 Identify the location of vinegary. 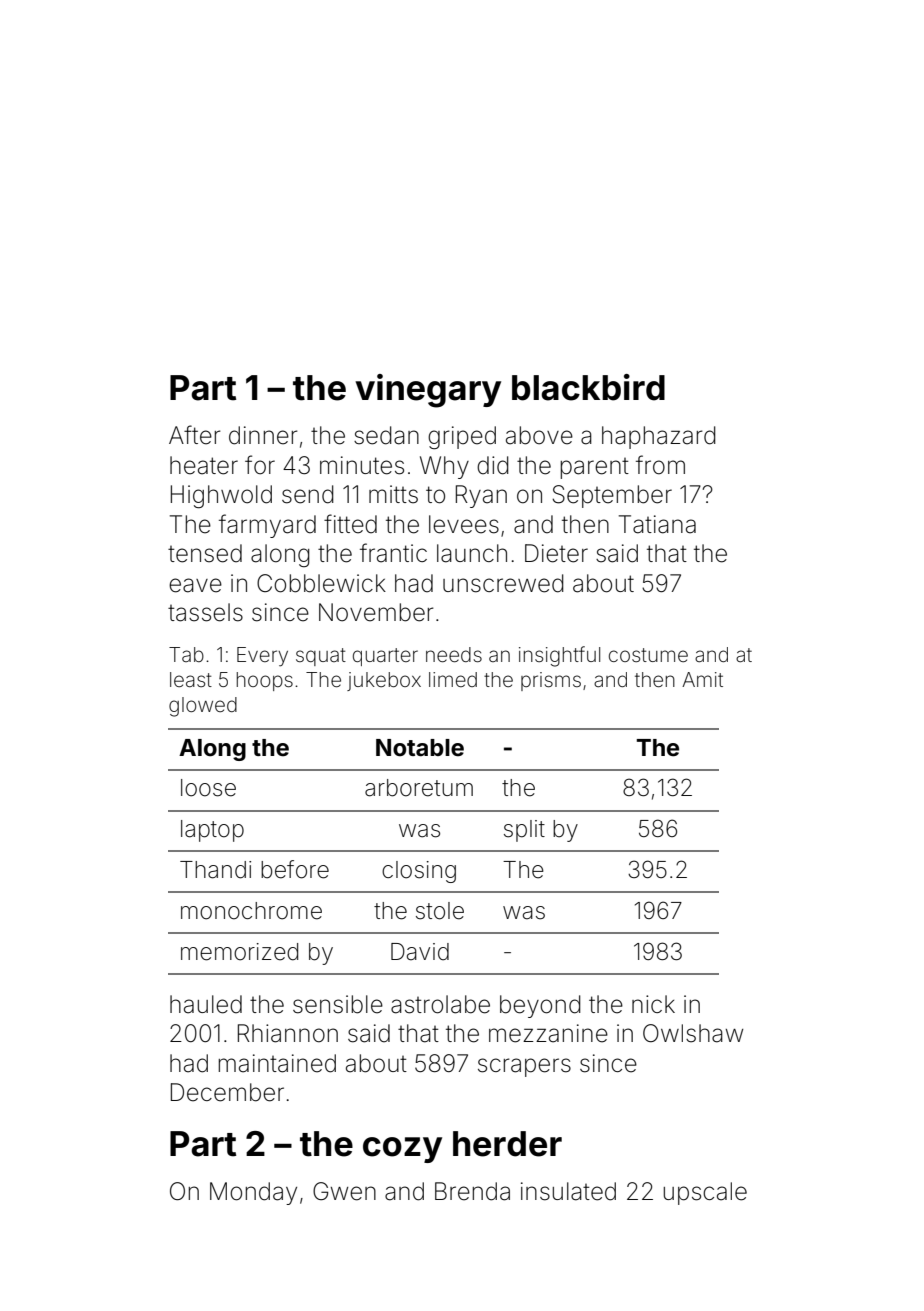
(428, 391).
